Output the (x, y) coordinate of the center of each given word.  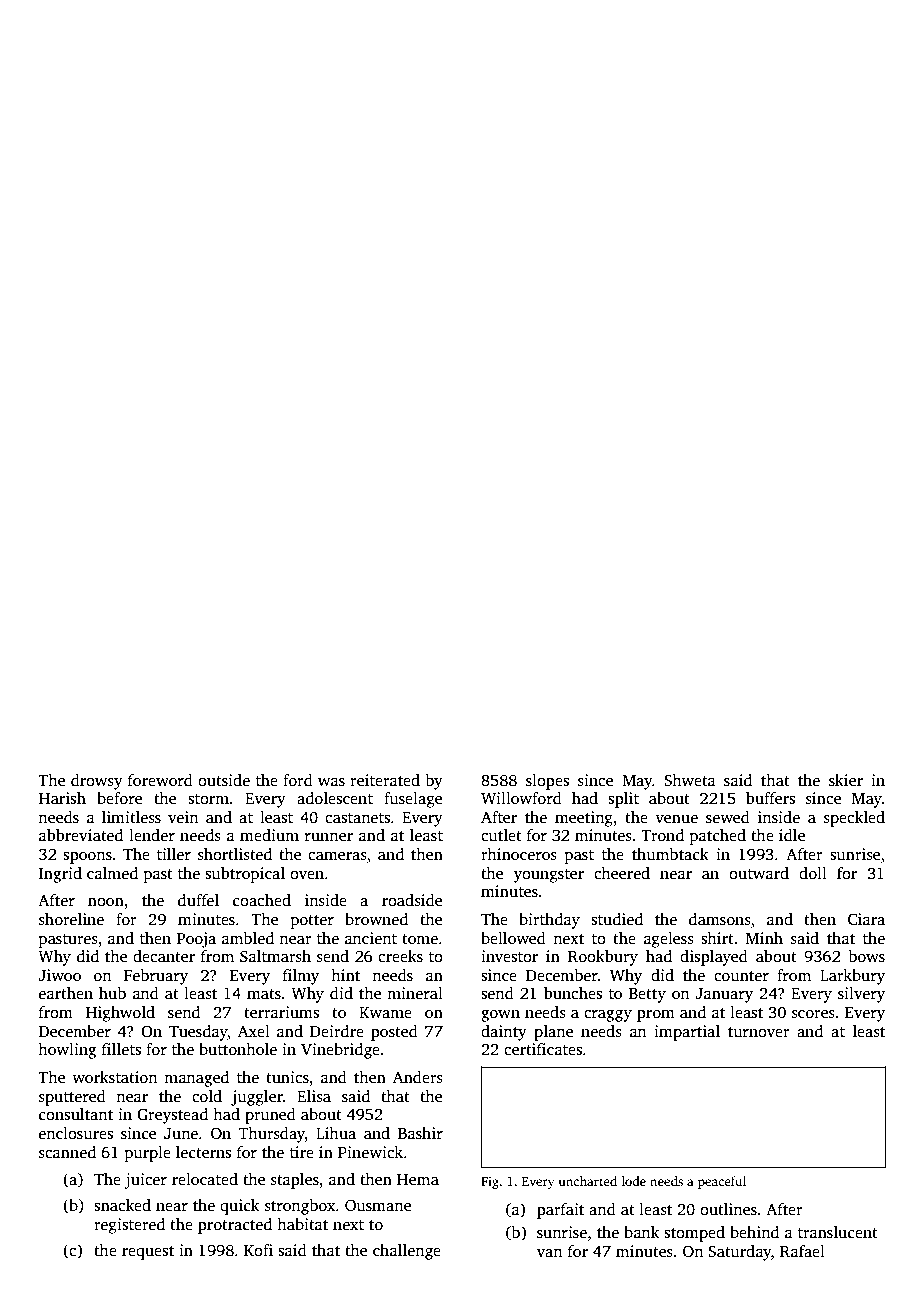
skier (846, 780)
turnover (759, 1032)
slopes (547, 782)
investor (509, 956)
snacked (122, 1205)
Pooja (196, 940)
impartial (687, 1033)
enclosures (76, 1133)
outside (224, 780)
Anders (417, 1077)
